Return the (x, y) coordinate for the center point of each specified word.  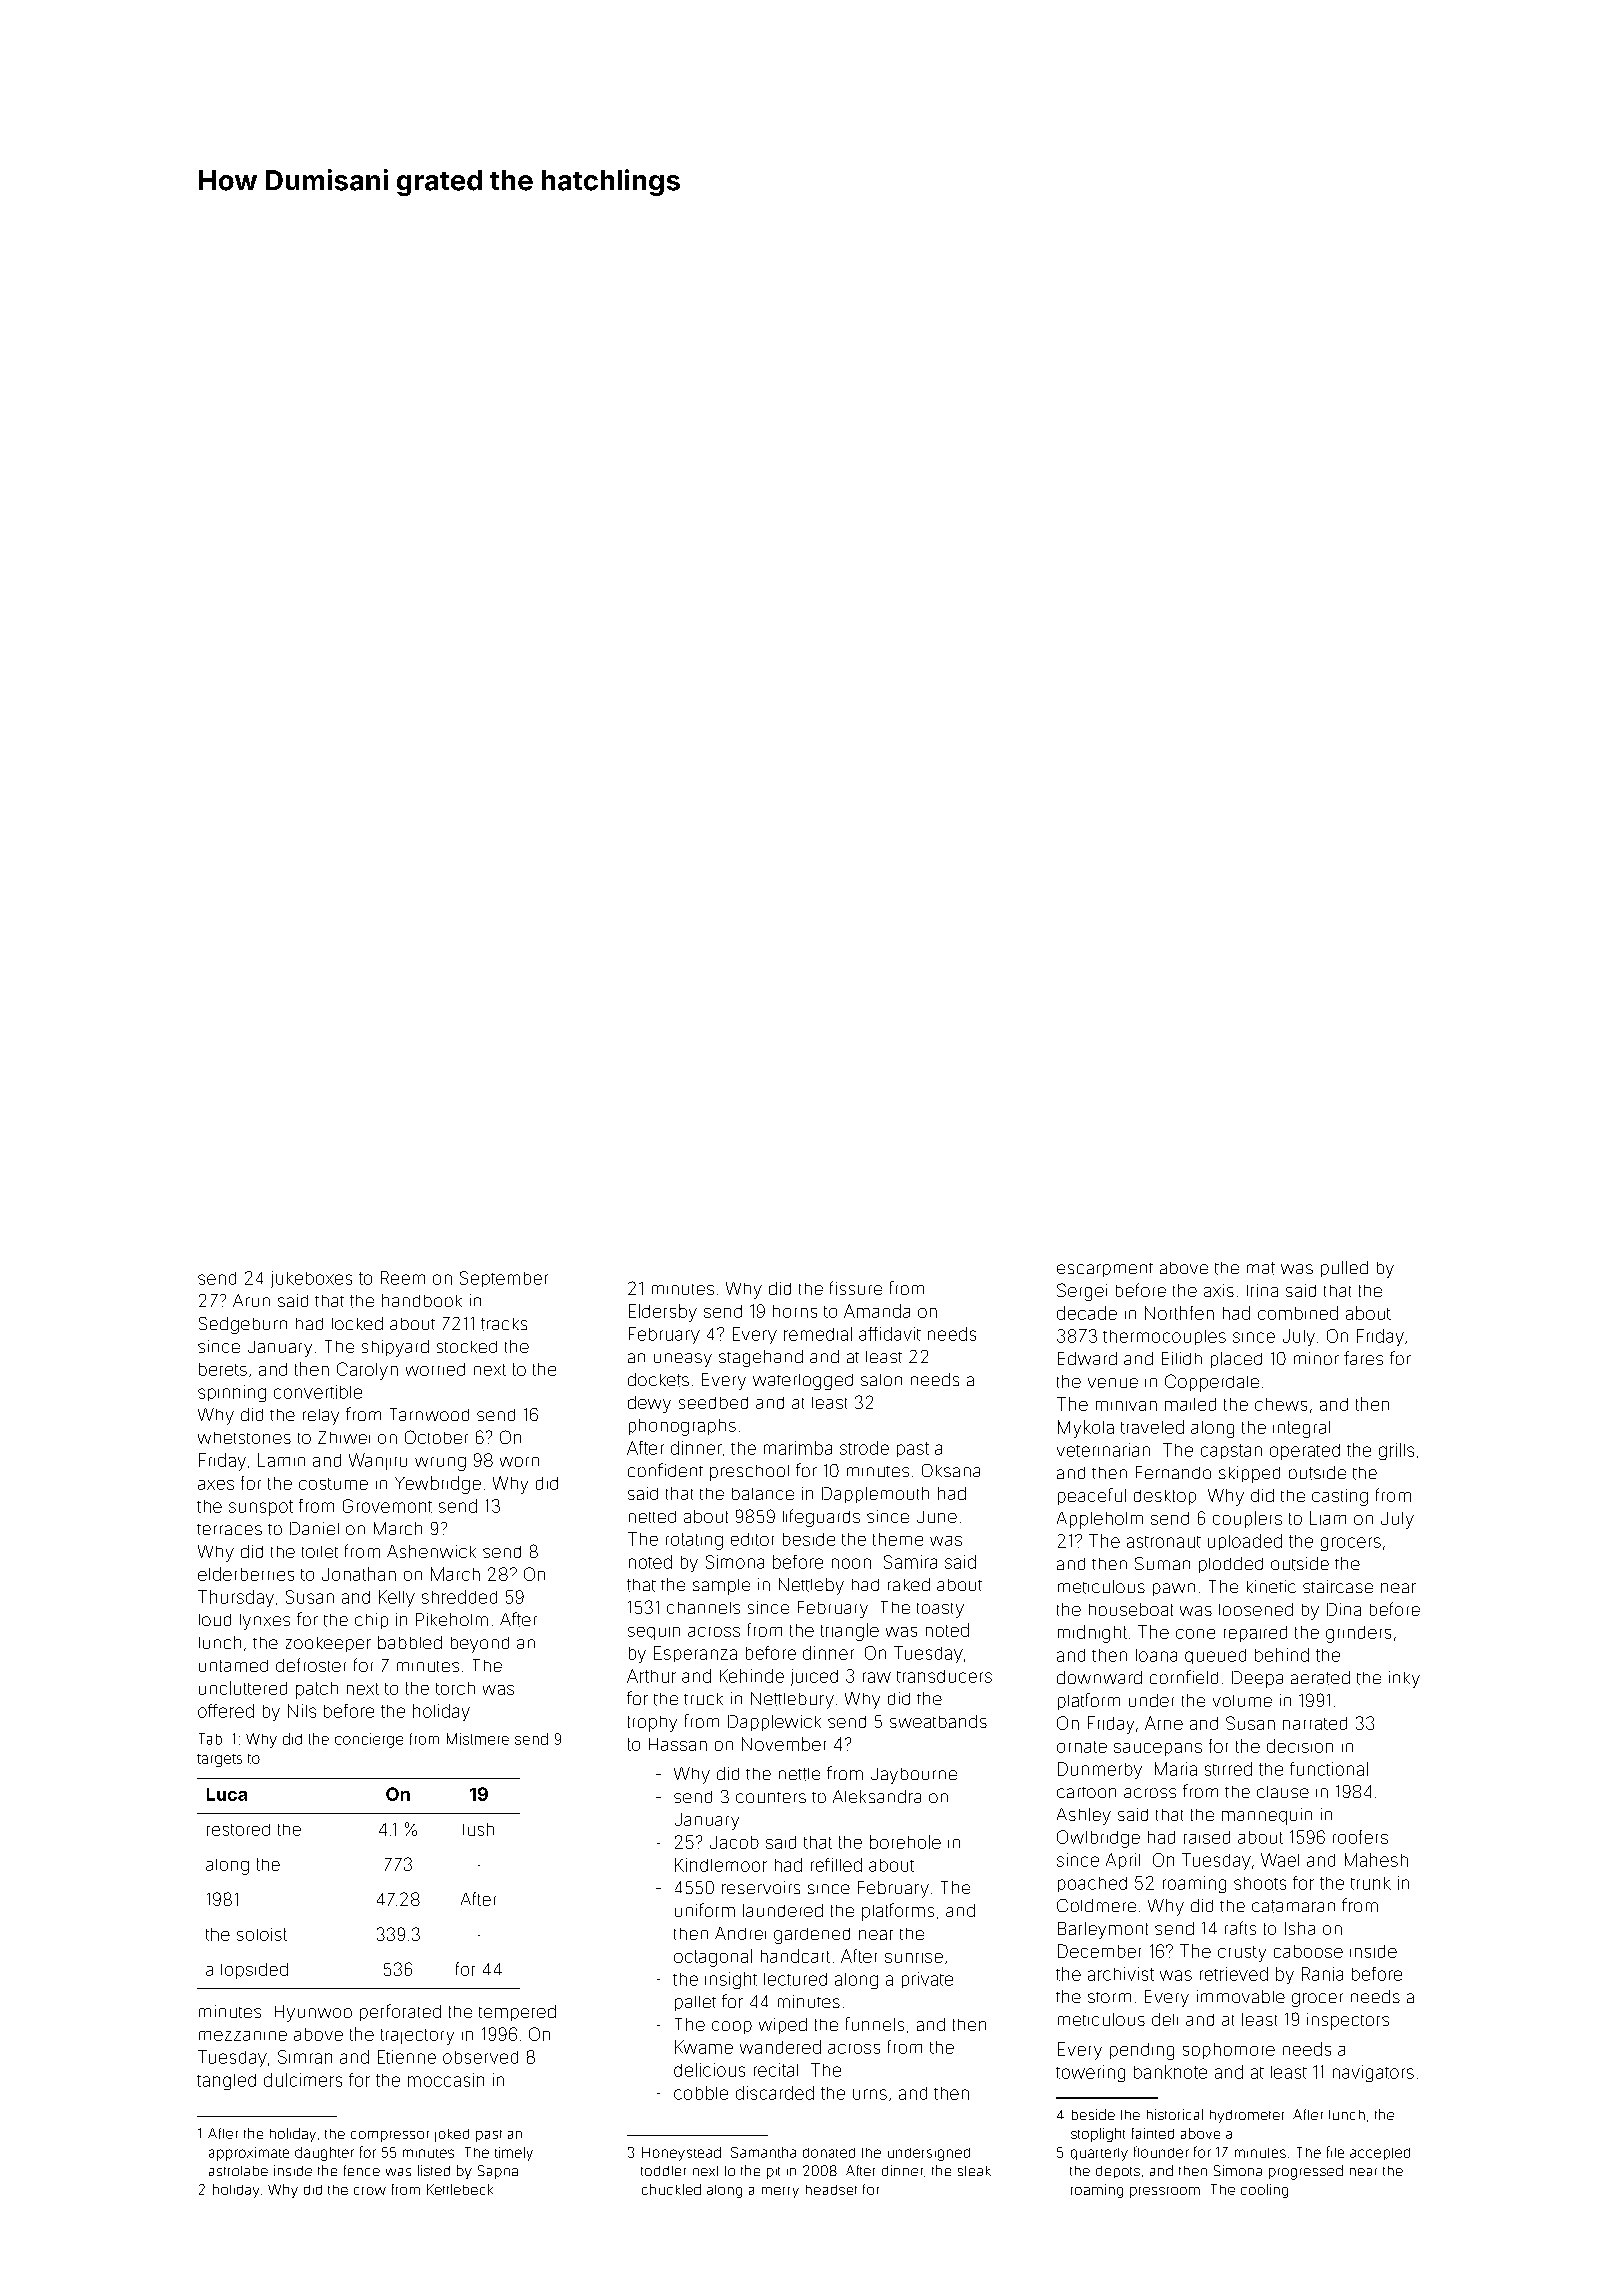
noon (851, 1563)
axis (1219, 1290)
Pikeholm (452, 1619)
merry (780, 2192)
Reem (403, 1278)
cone (1195, 1634)
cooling (1264, 2191)
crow (370, 2191)
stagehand (761, 1358)
